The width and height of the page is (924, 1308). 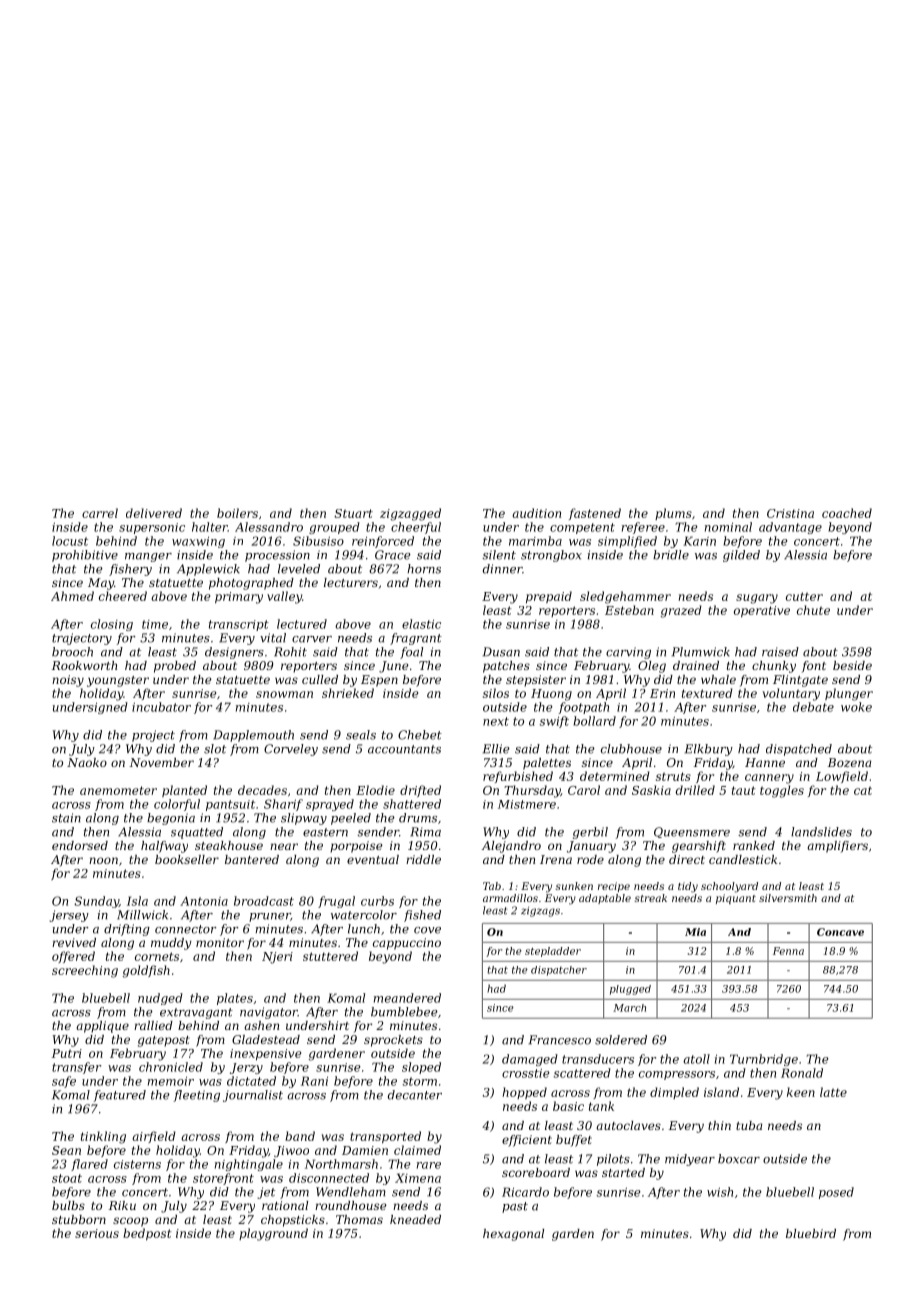 What do you see at coordinates (230, 805) in the page?
I see `pantsuit` at bounding box center [230, 805].
